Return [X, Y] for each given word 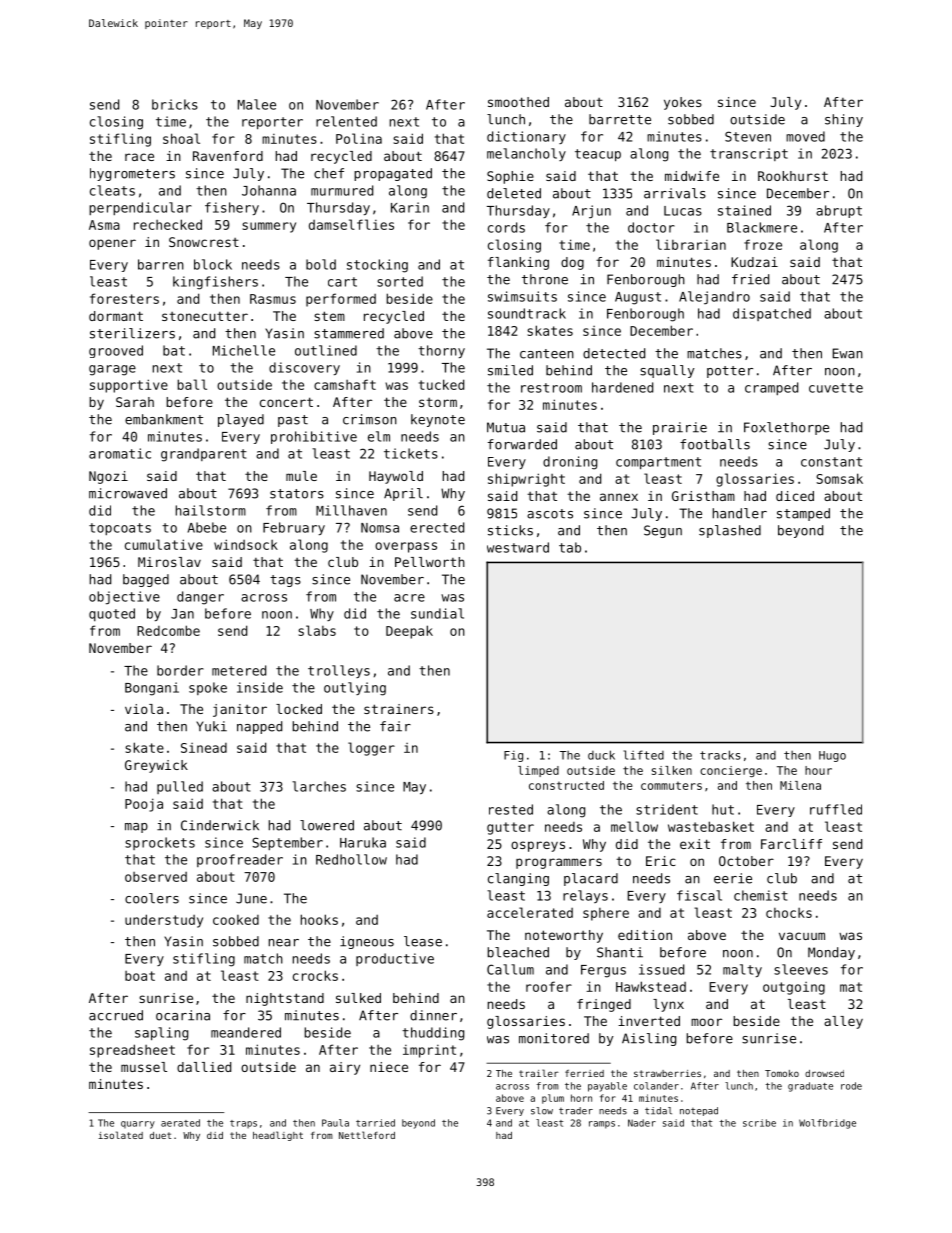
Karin [410, 207]
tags [285, 581]
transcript [749, 154]
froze [763, 244]
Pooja [144, 805]
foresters [124, 298]
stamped [803, 514]
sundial [437, 613]
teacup [598, 155]
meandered [246, 1032]
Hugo [832, 756]
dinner [433, 1015]
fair [395, 726]
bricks [175, 104]
